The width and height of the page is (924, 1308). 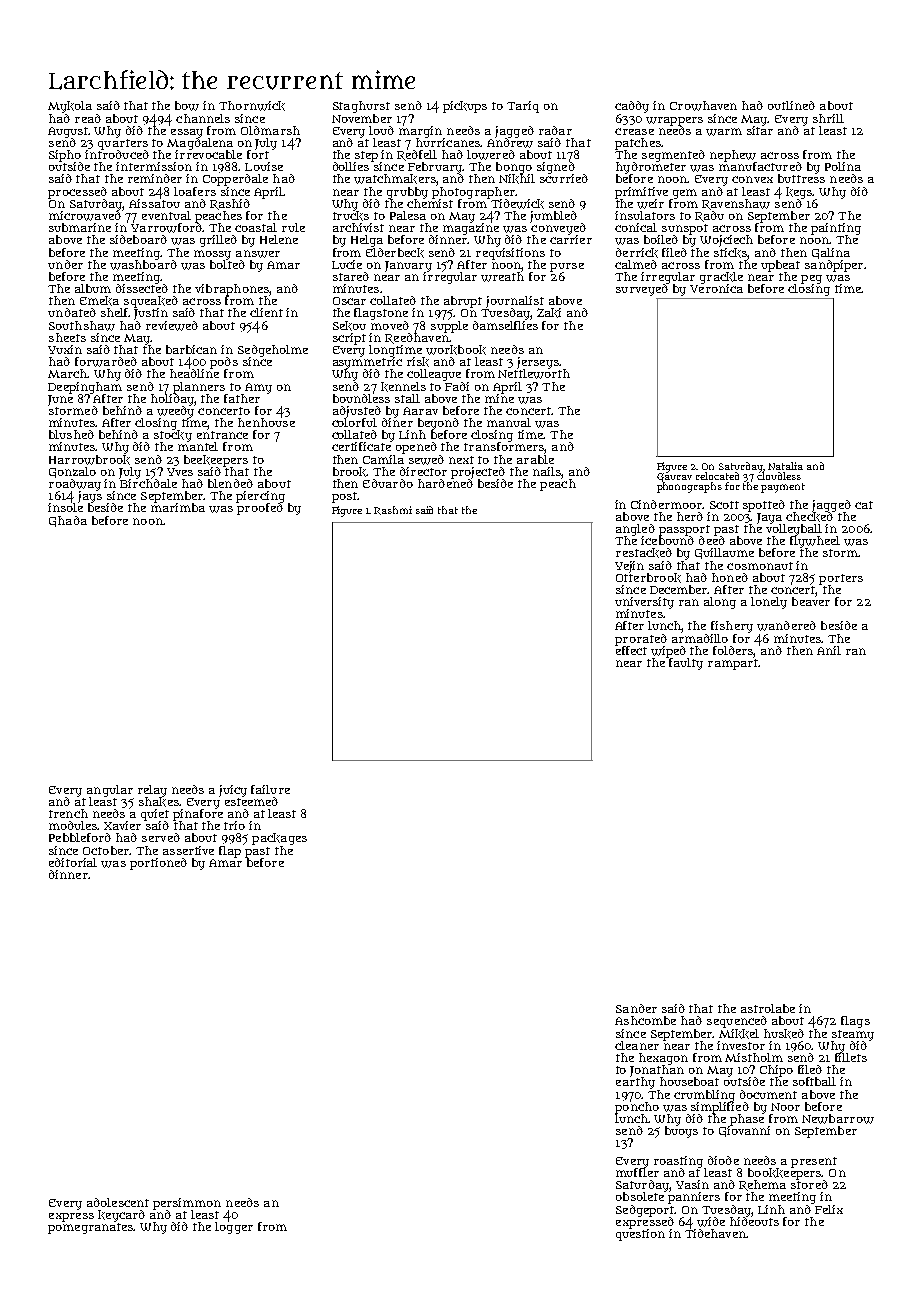 What do you see at coordinates (187, 1204) in the page?
I see `persimmon` at bounding box center [187, 1204].
